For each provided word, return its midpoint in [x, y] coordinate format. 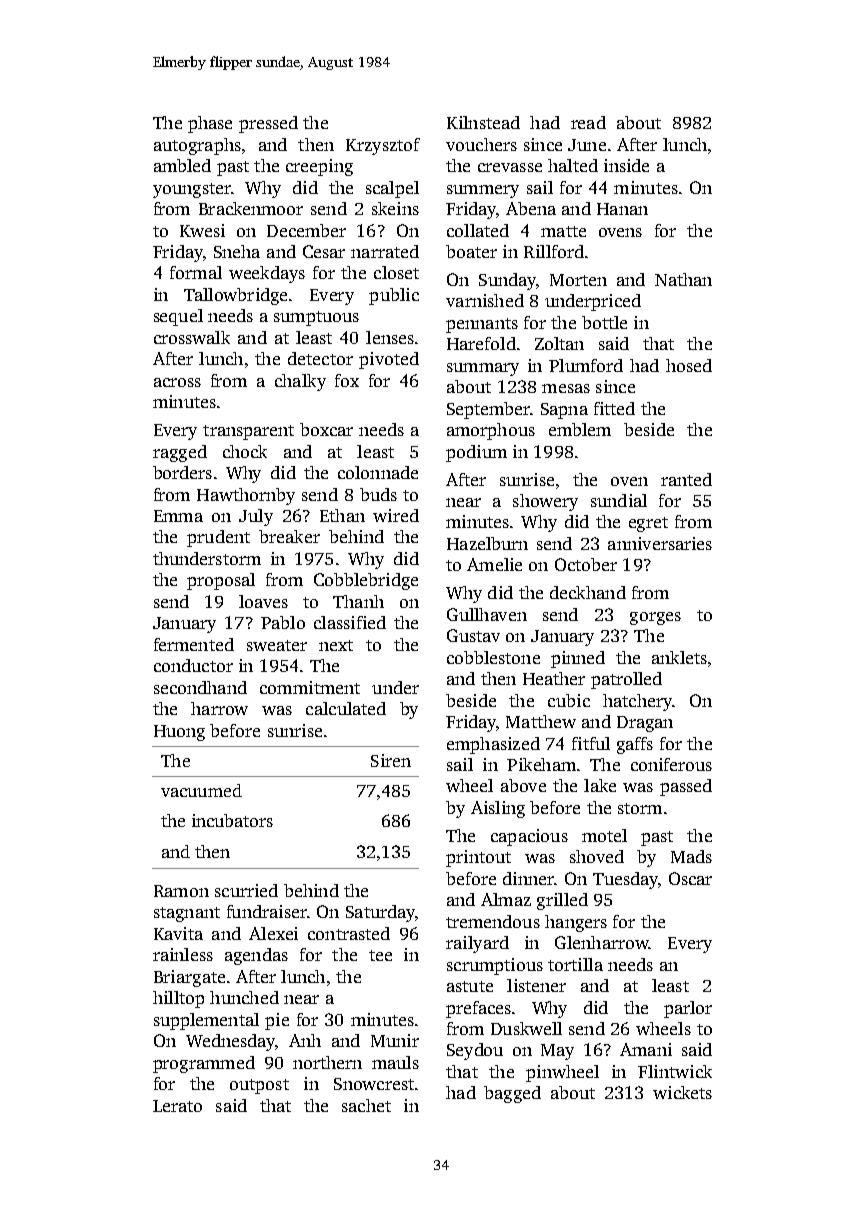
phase [210, 124]
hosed [689, 365]
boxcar [326, 429]
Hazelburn [487, 543]
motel [604, 835]
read [588, 122]
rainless [183, 954]
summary [483, 369]
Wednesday [230, 1042]
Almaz [506, 899]
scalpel [392, 189]
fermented [194, 644]
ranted [686, 479]
